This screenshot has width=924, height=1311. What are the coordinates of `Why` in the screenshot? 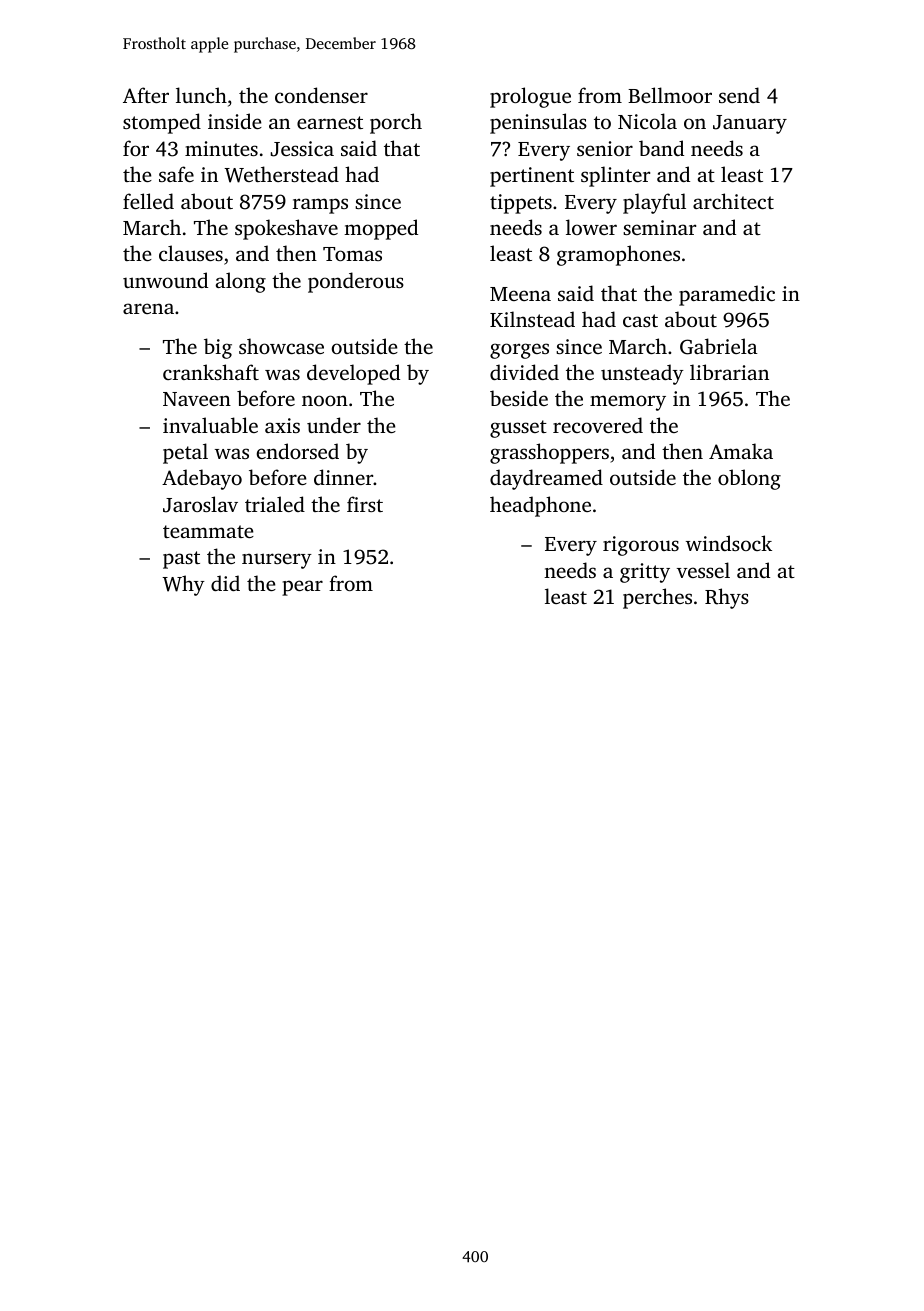 It's located at (183, 585).
